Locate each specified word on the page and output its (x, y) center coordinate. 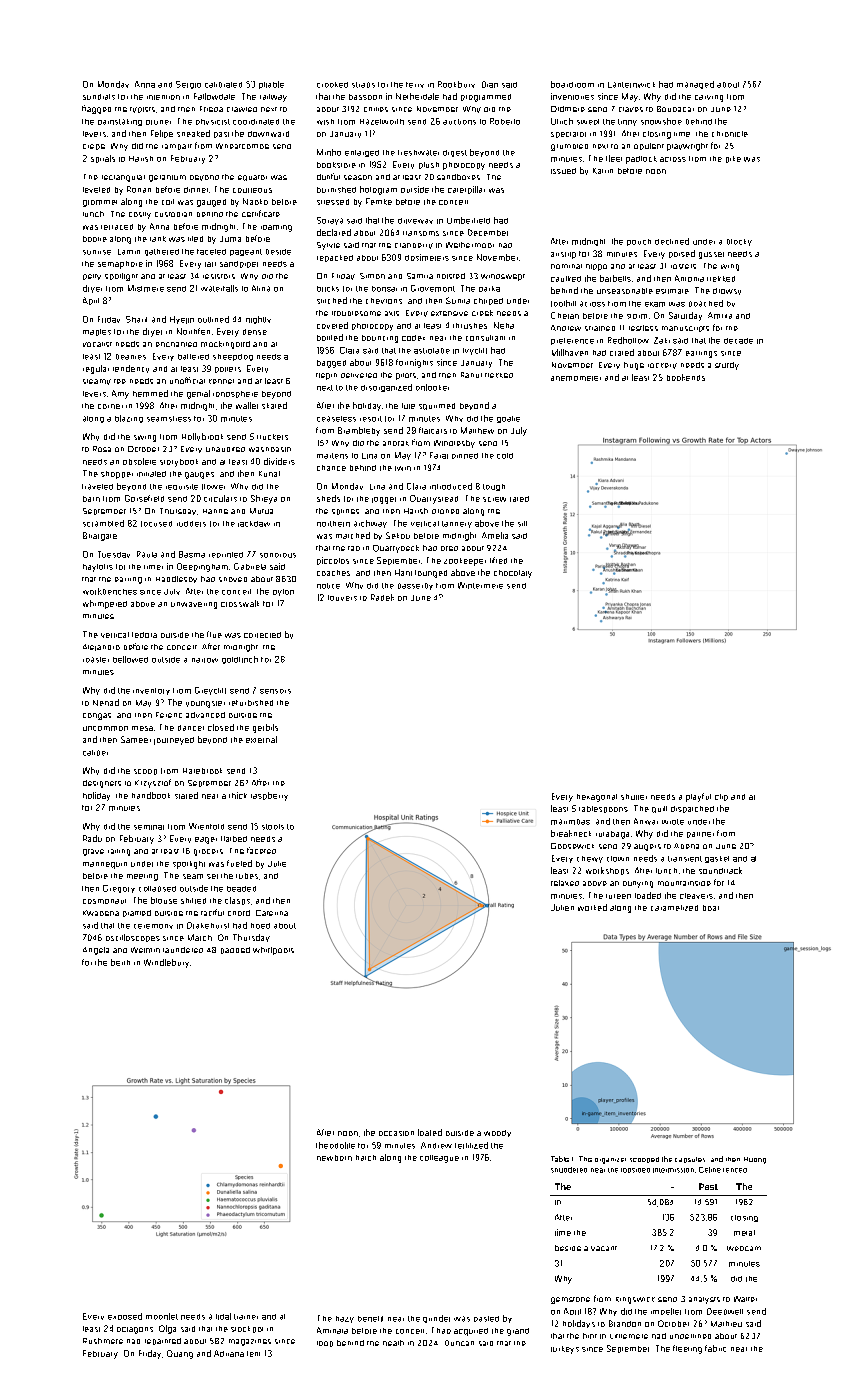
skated (274, 405)
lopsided (635, 1170)
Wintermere (480, 585)
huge (634, 366)
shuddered (569, 1170)
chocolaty (513, 574)
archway (370, 524)
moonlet (162, 1316)
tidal (223, 1316)
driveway (415, 221)
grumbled (569, 147)
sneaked (193, 133)
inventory (151, 691)
